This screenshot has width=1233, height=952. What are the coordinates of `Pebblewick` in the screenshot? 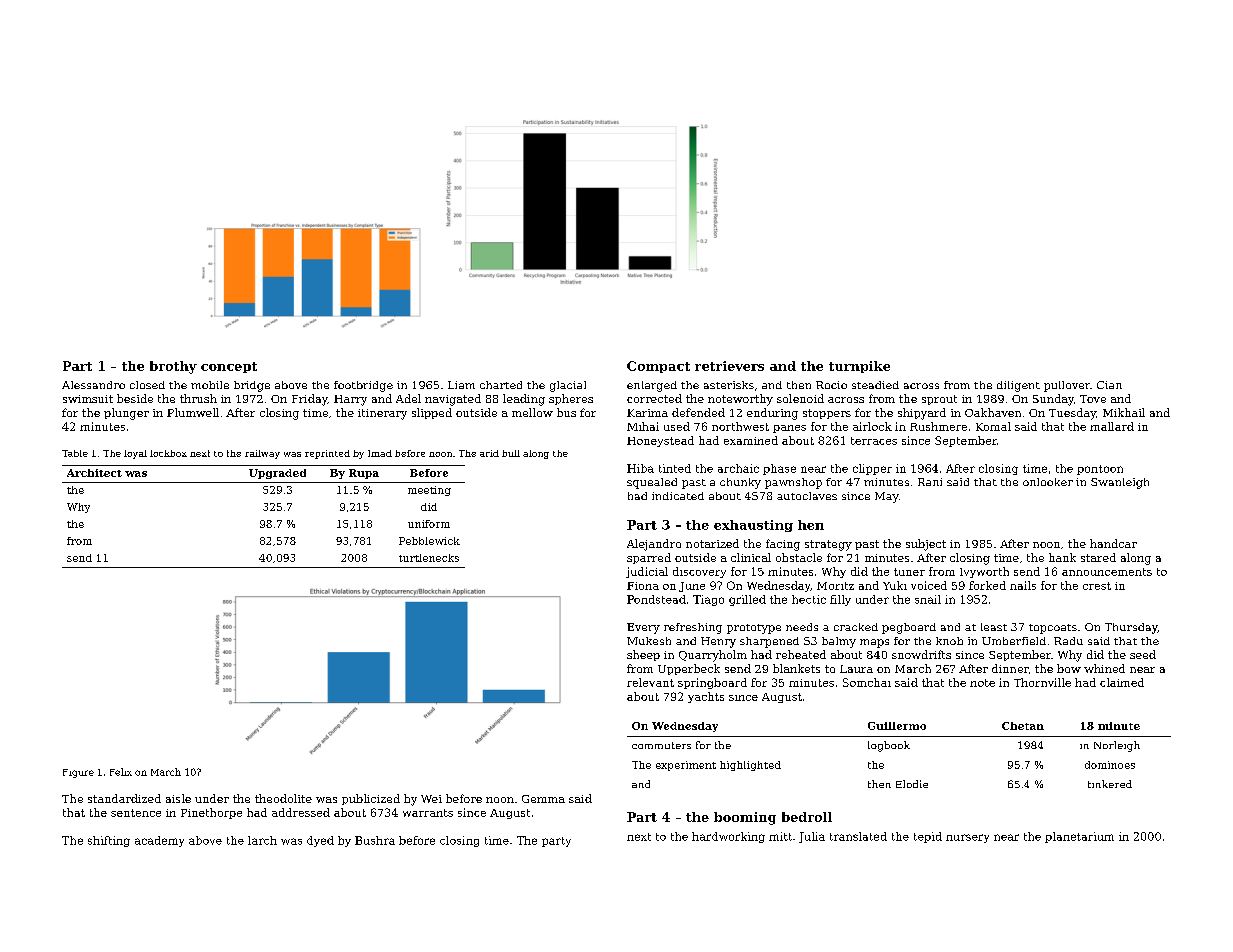 It's located at (429, 541).
